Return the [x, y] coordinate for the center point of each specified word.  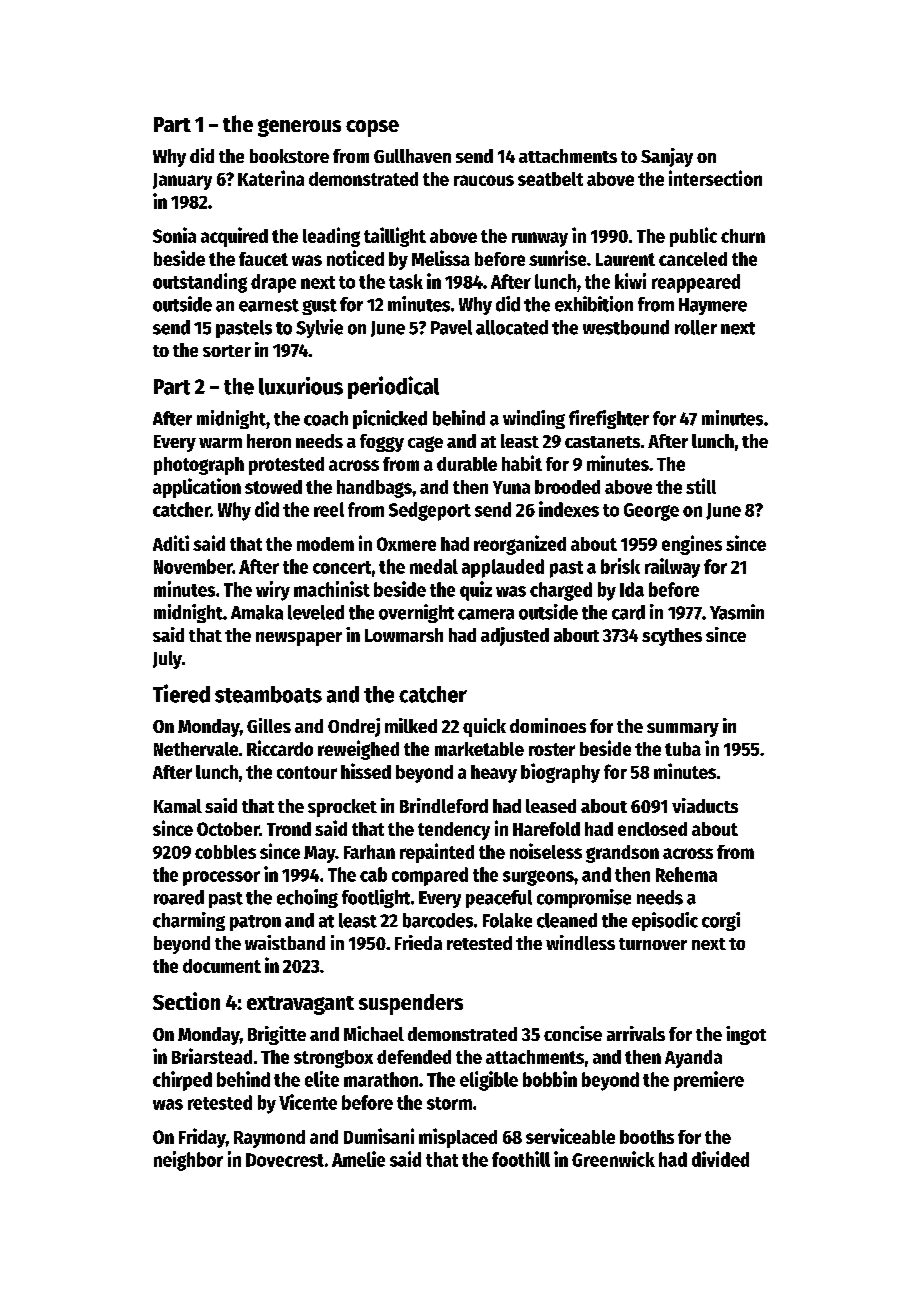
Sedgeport [430, 511]
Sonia [174, 235]
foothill [521, 1159]
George [651, 512]
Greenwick [613, 1159]
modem [325, 544]
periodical [393, 387]
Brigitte [277, 1035]
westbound [626, 327]
